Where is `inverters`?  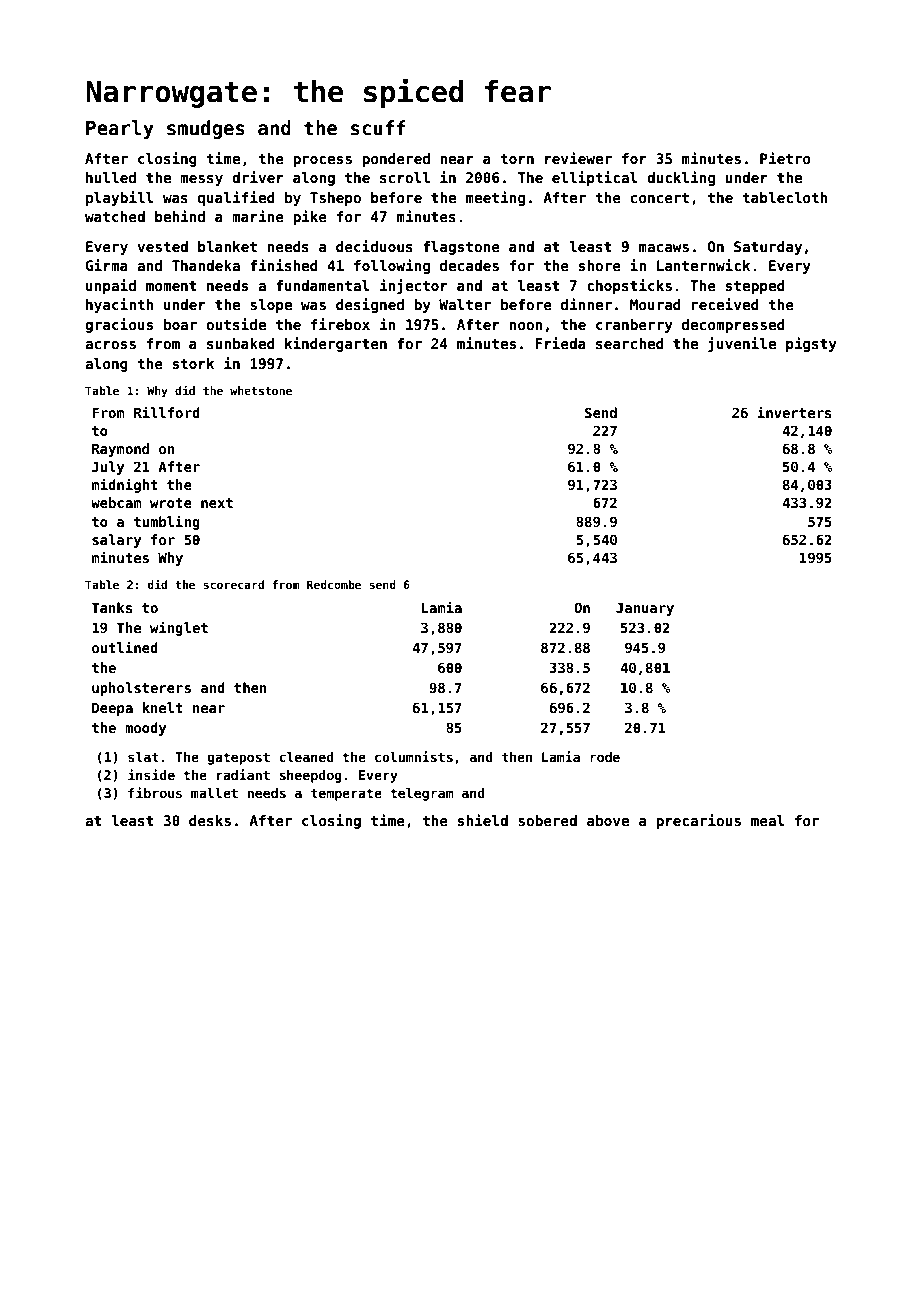 inverters is located at coordinates (795, 412).
